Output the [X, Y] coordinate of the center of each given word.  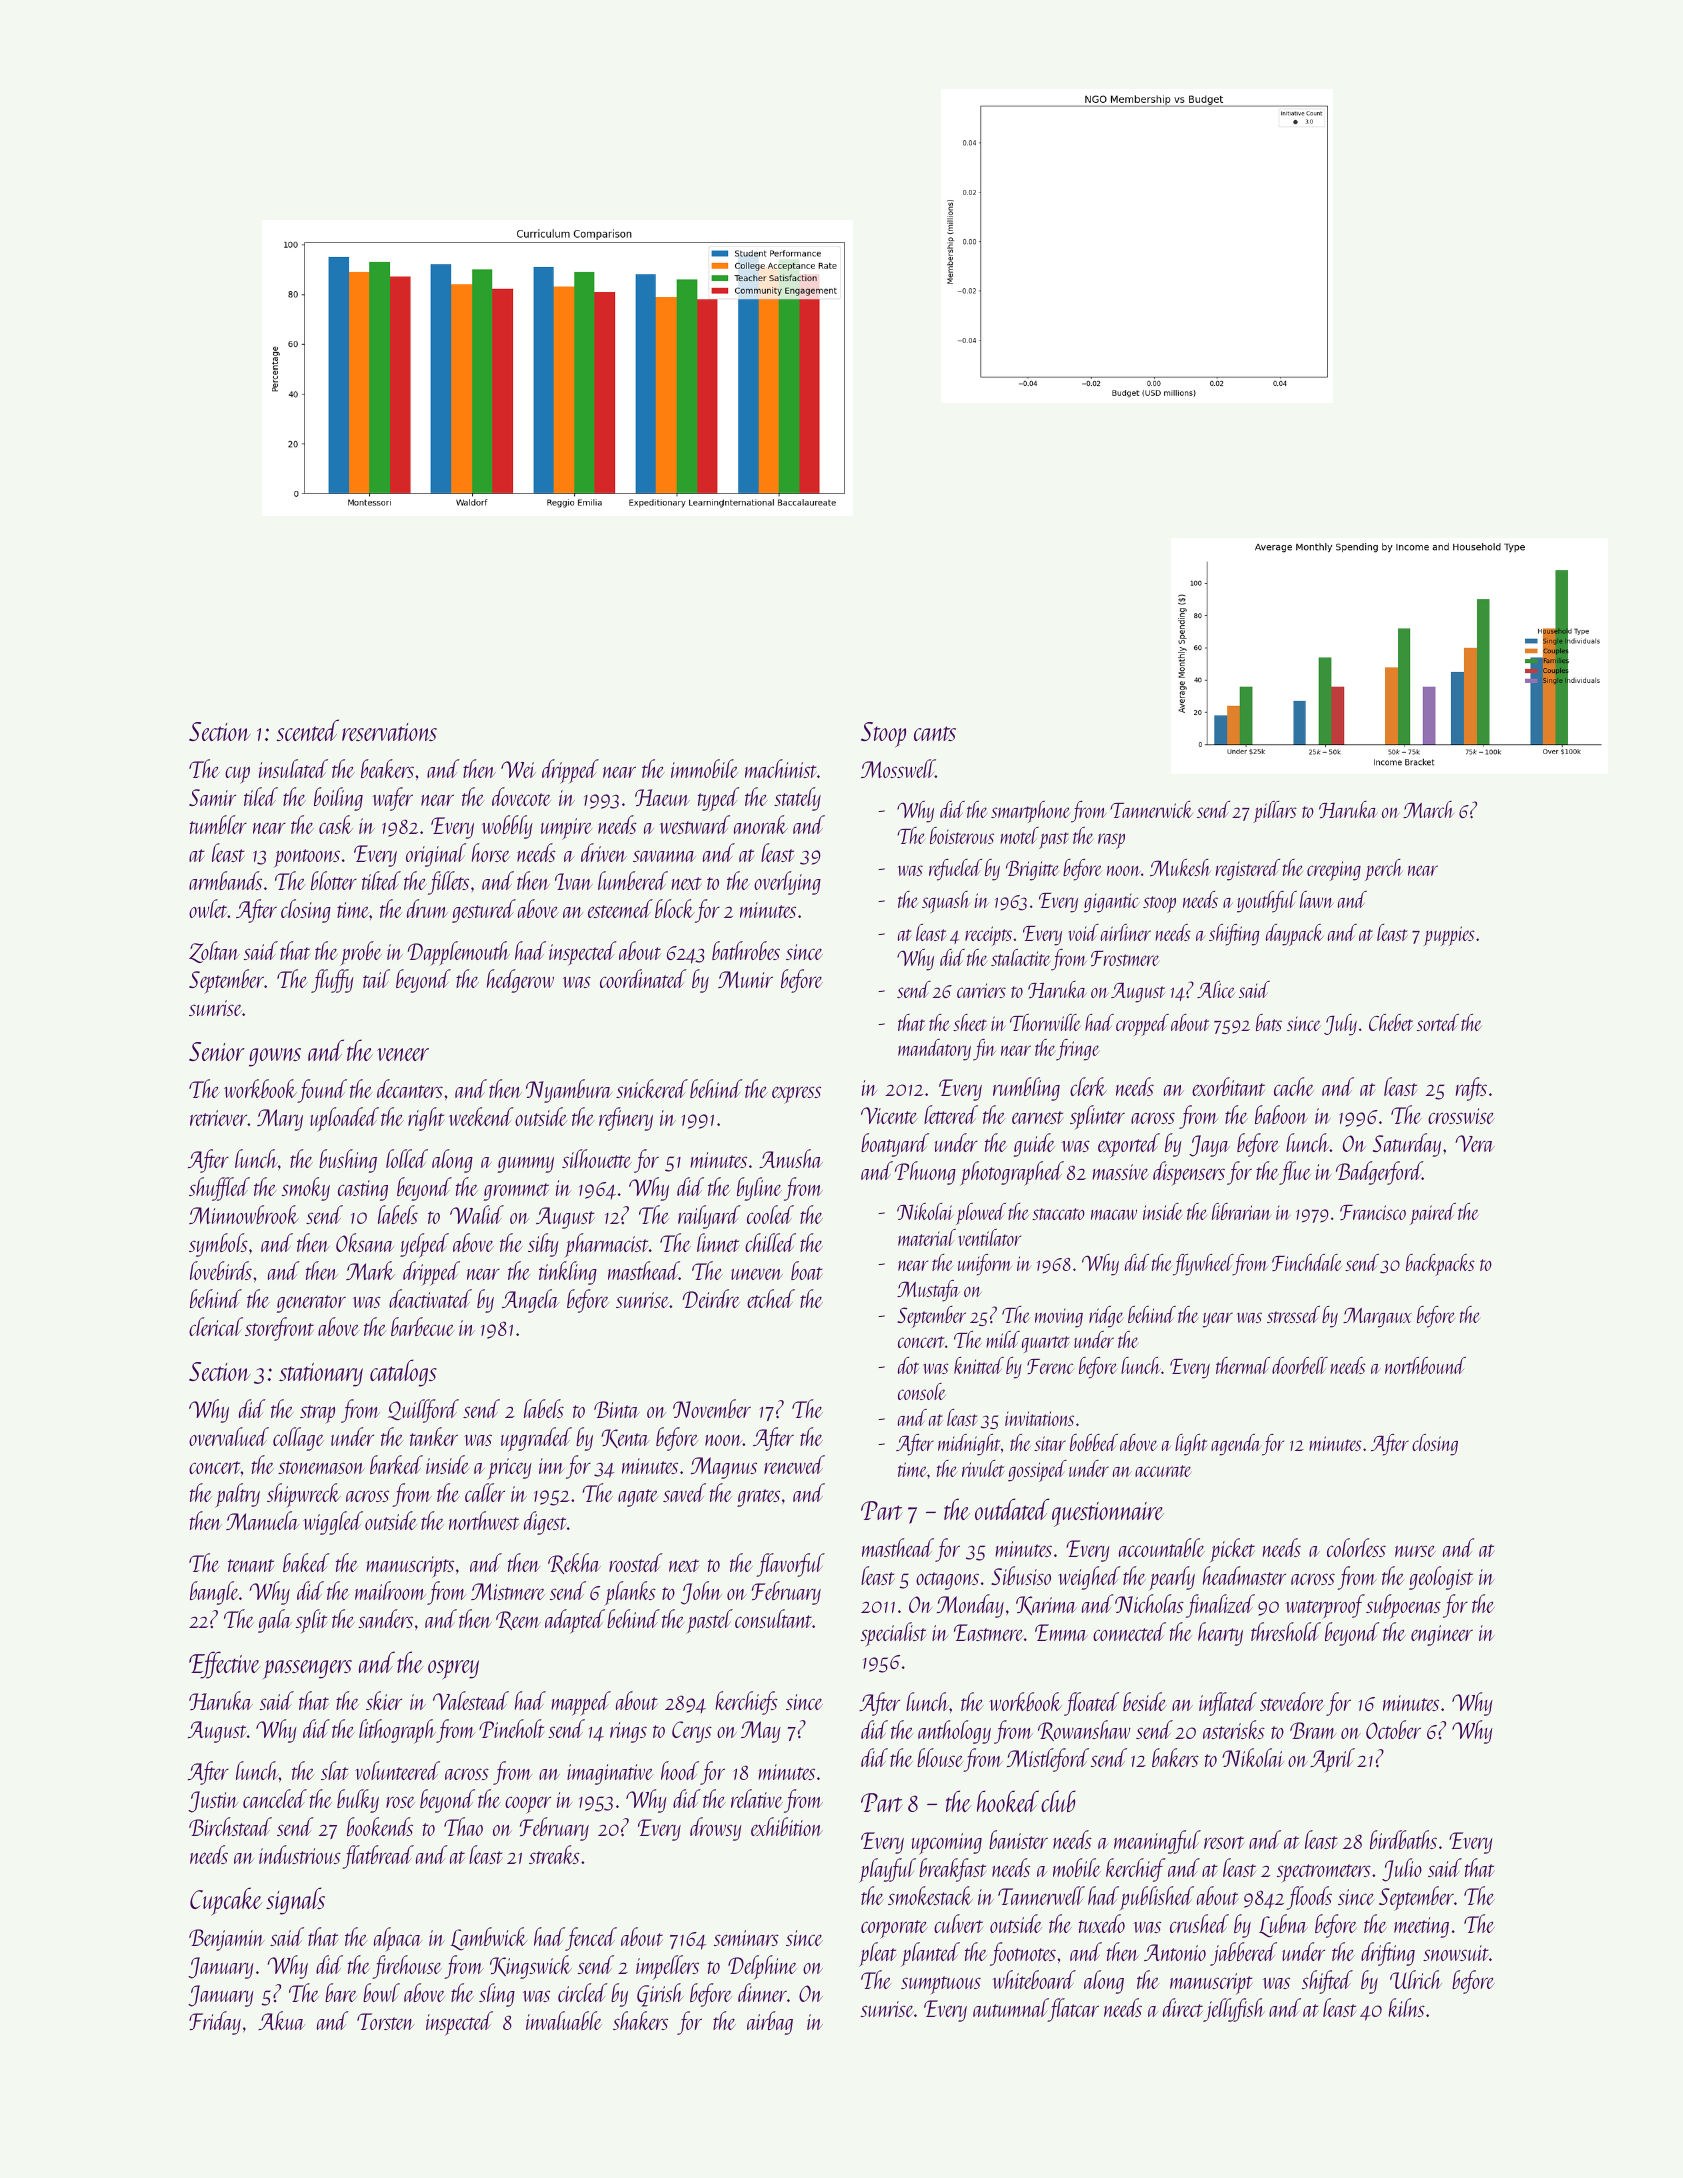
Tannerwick [1151, 809]
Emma [1061, 1632]
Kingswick [531, 1967]
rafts [1471, 1089]
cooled [770, 1214]
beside [1145, 1701]
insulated [293, 768]
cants [935, 733]
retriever [218, 1118]
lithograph [397, 1731]
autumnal [1010, 2007]
